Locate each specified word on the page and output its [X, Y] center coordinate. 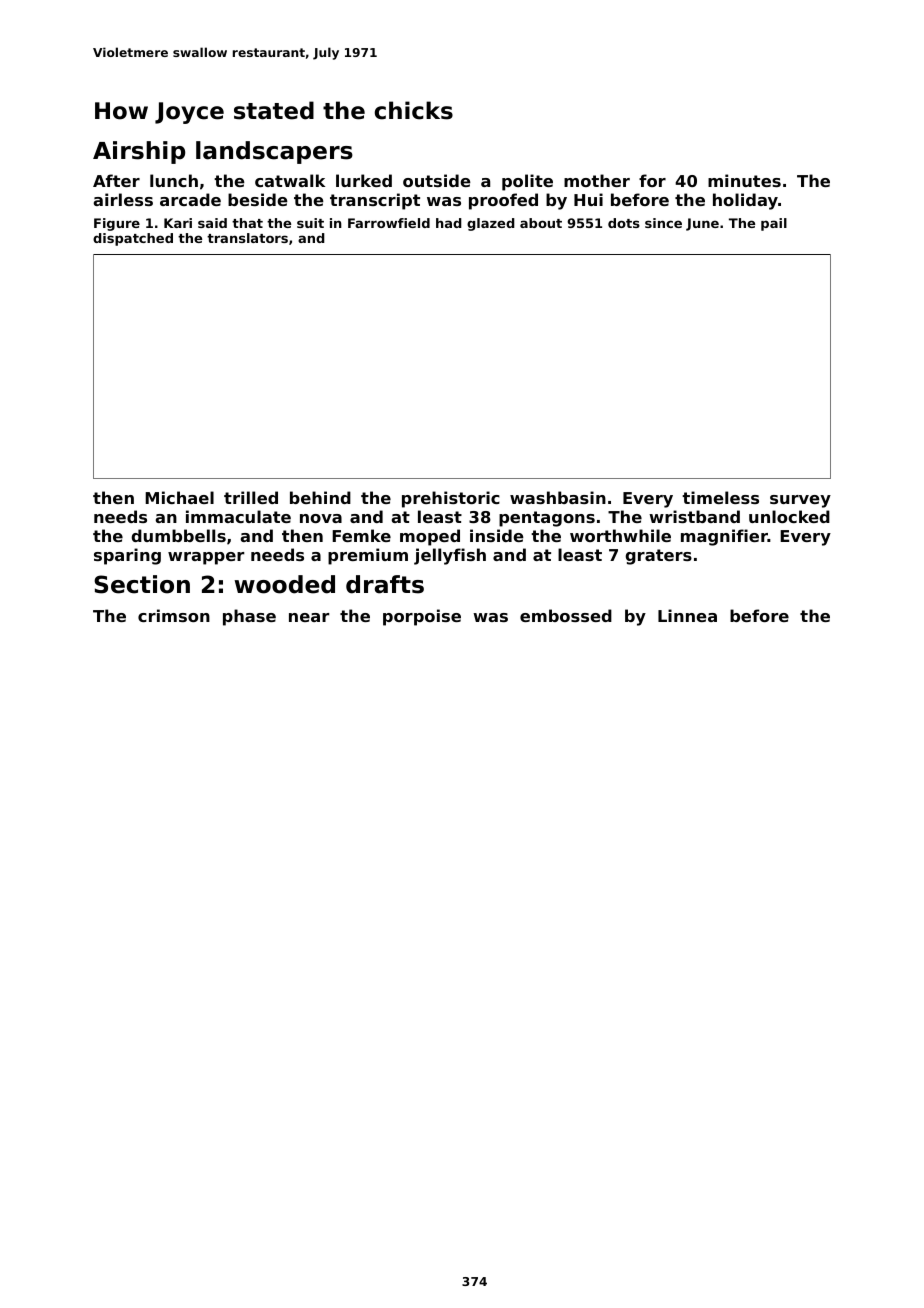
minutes [744, 180]
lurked [364, 180]
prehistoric [451, 499]
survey [800, 501]
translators [247, 238]
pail [774, 224]
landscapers [274, 152]
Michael [179, 497]
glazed [491, 224]
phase [249, 617]
